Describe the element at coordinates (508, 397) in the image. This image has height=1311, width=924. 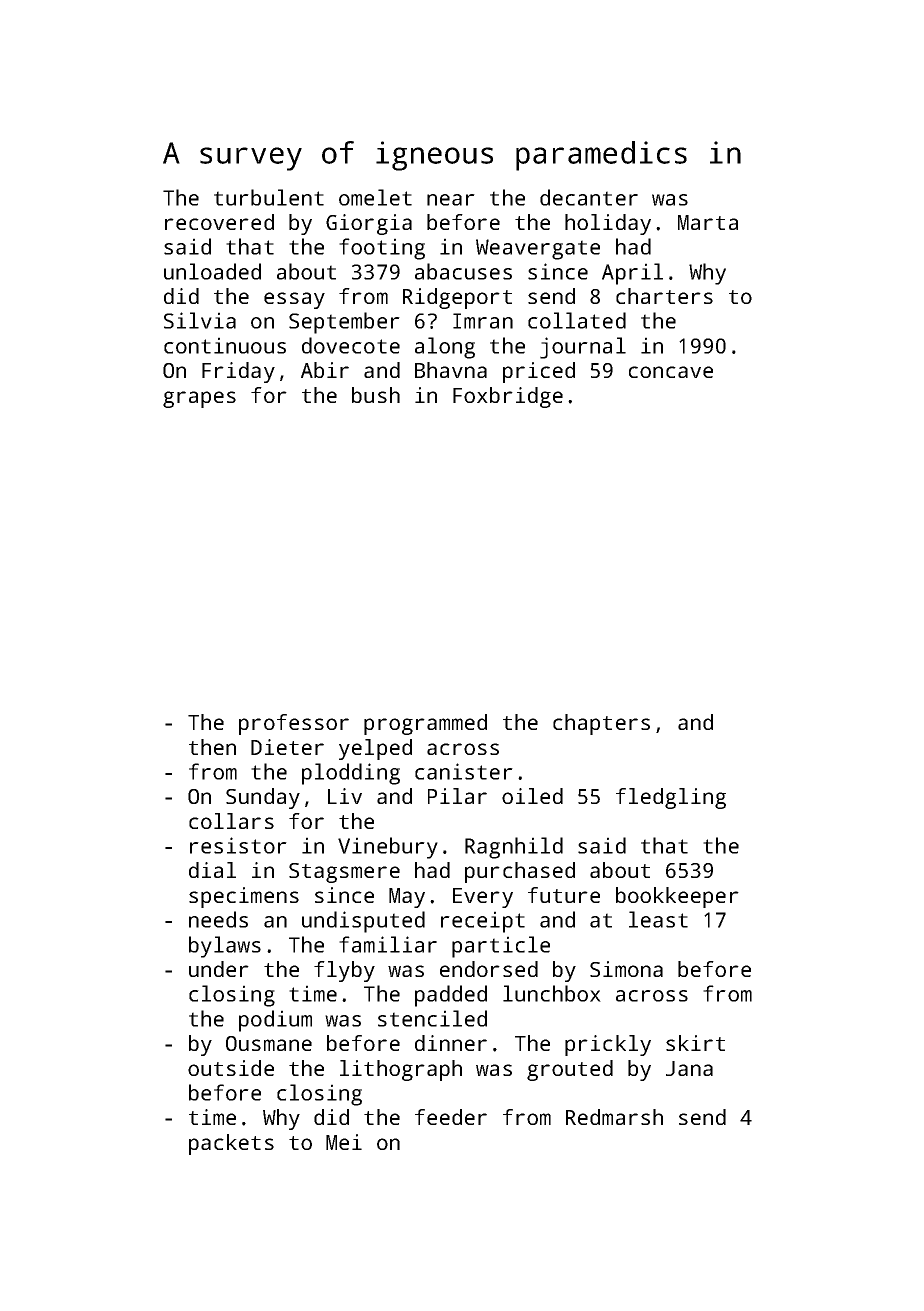
I see `Foxbridge` at that location.
